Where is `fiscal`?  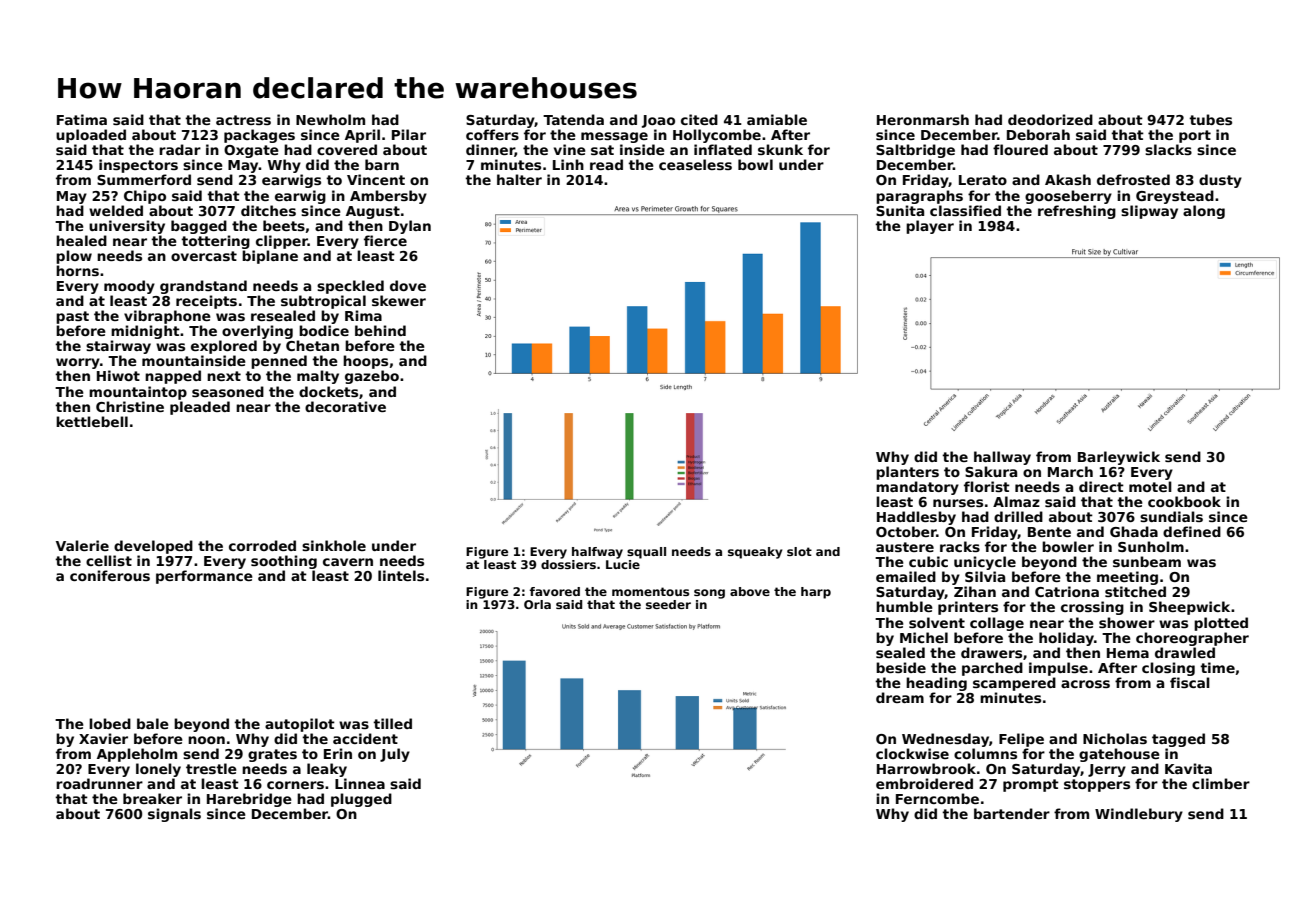 fiscal is located at coordinates (1190, 682).
